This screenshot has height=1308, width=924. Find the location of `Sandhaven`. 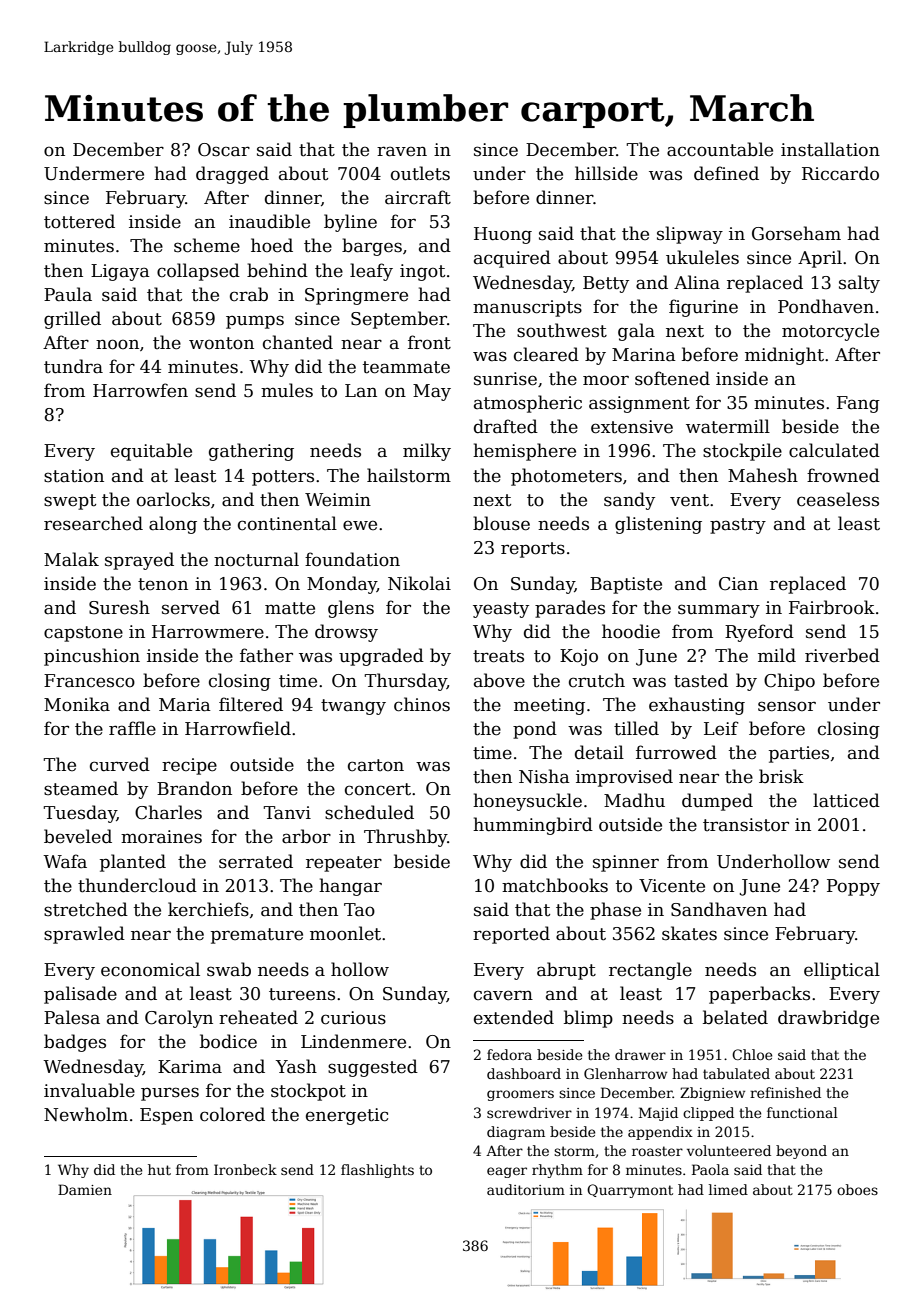

Sandhaven is located at coordinates (719, 909).
